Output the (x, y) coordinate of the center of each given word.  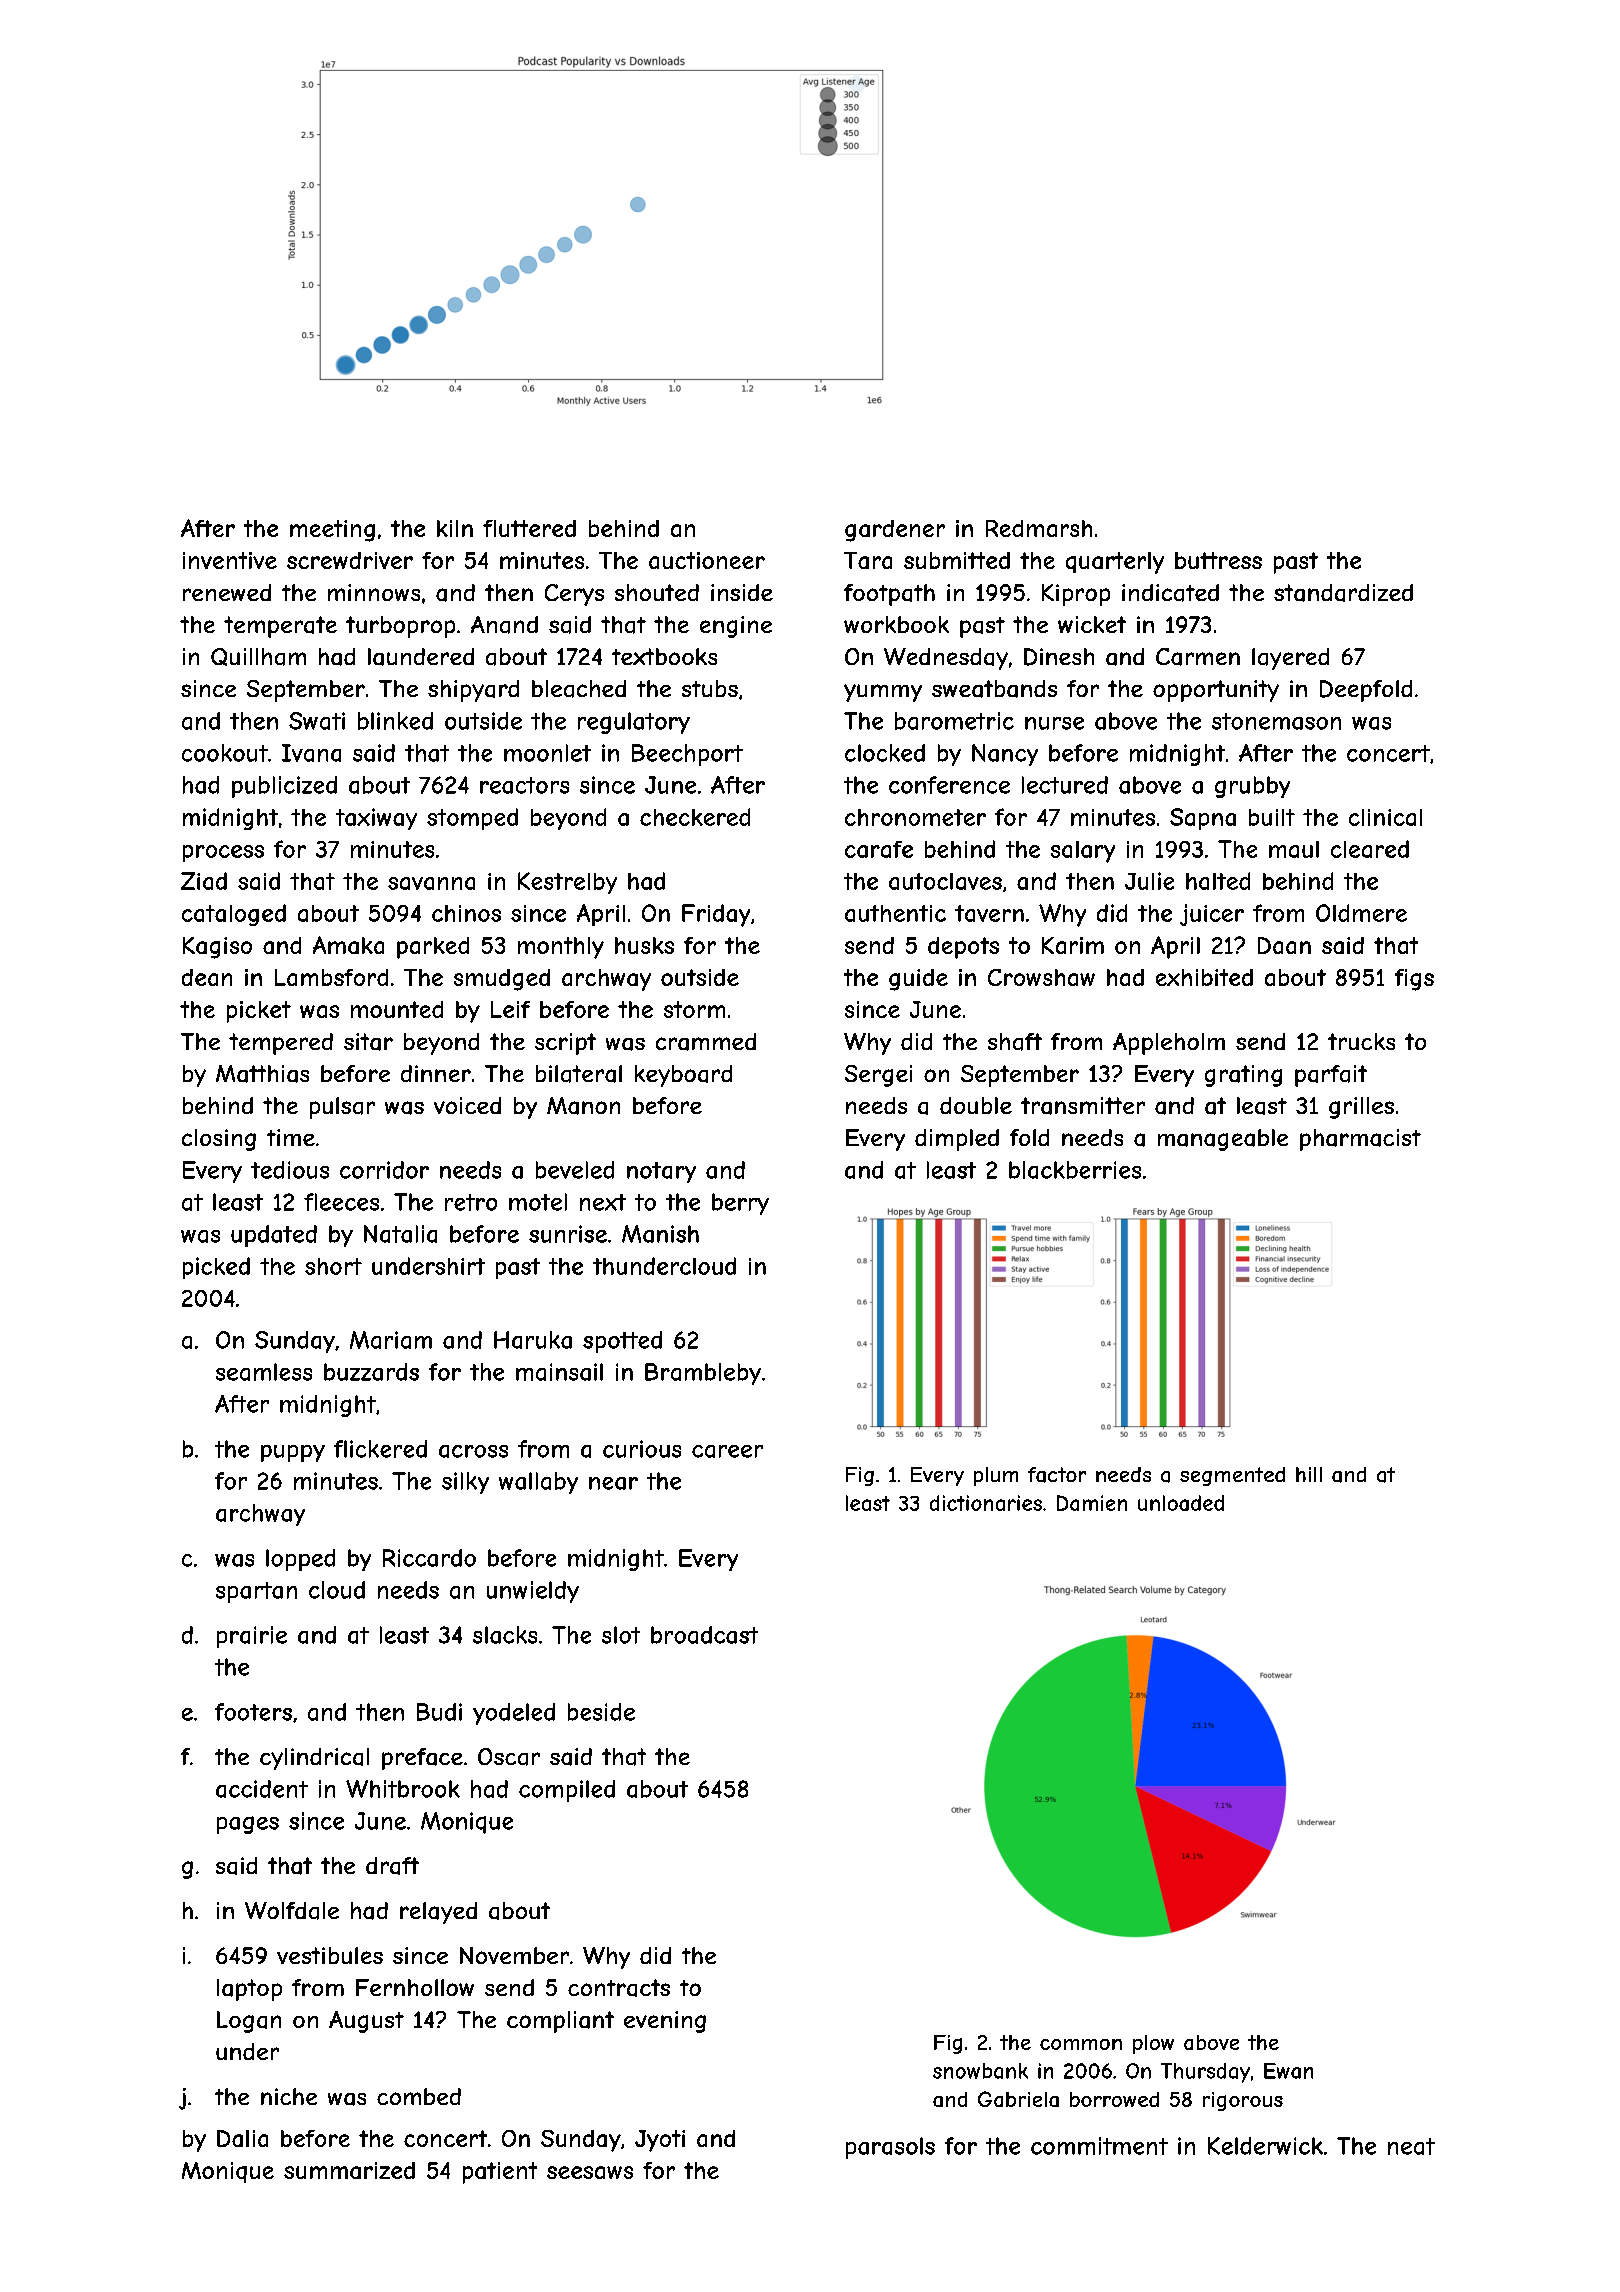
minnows (374, 592)
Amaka (348, 945)
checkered (695, 817)
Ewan (1288, 2071)
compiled (567, 1791)
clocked (885, 753)
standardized (1343, 593)
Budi (439, 1712)
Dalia (242, 2138)
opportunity (1216, 691)
